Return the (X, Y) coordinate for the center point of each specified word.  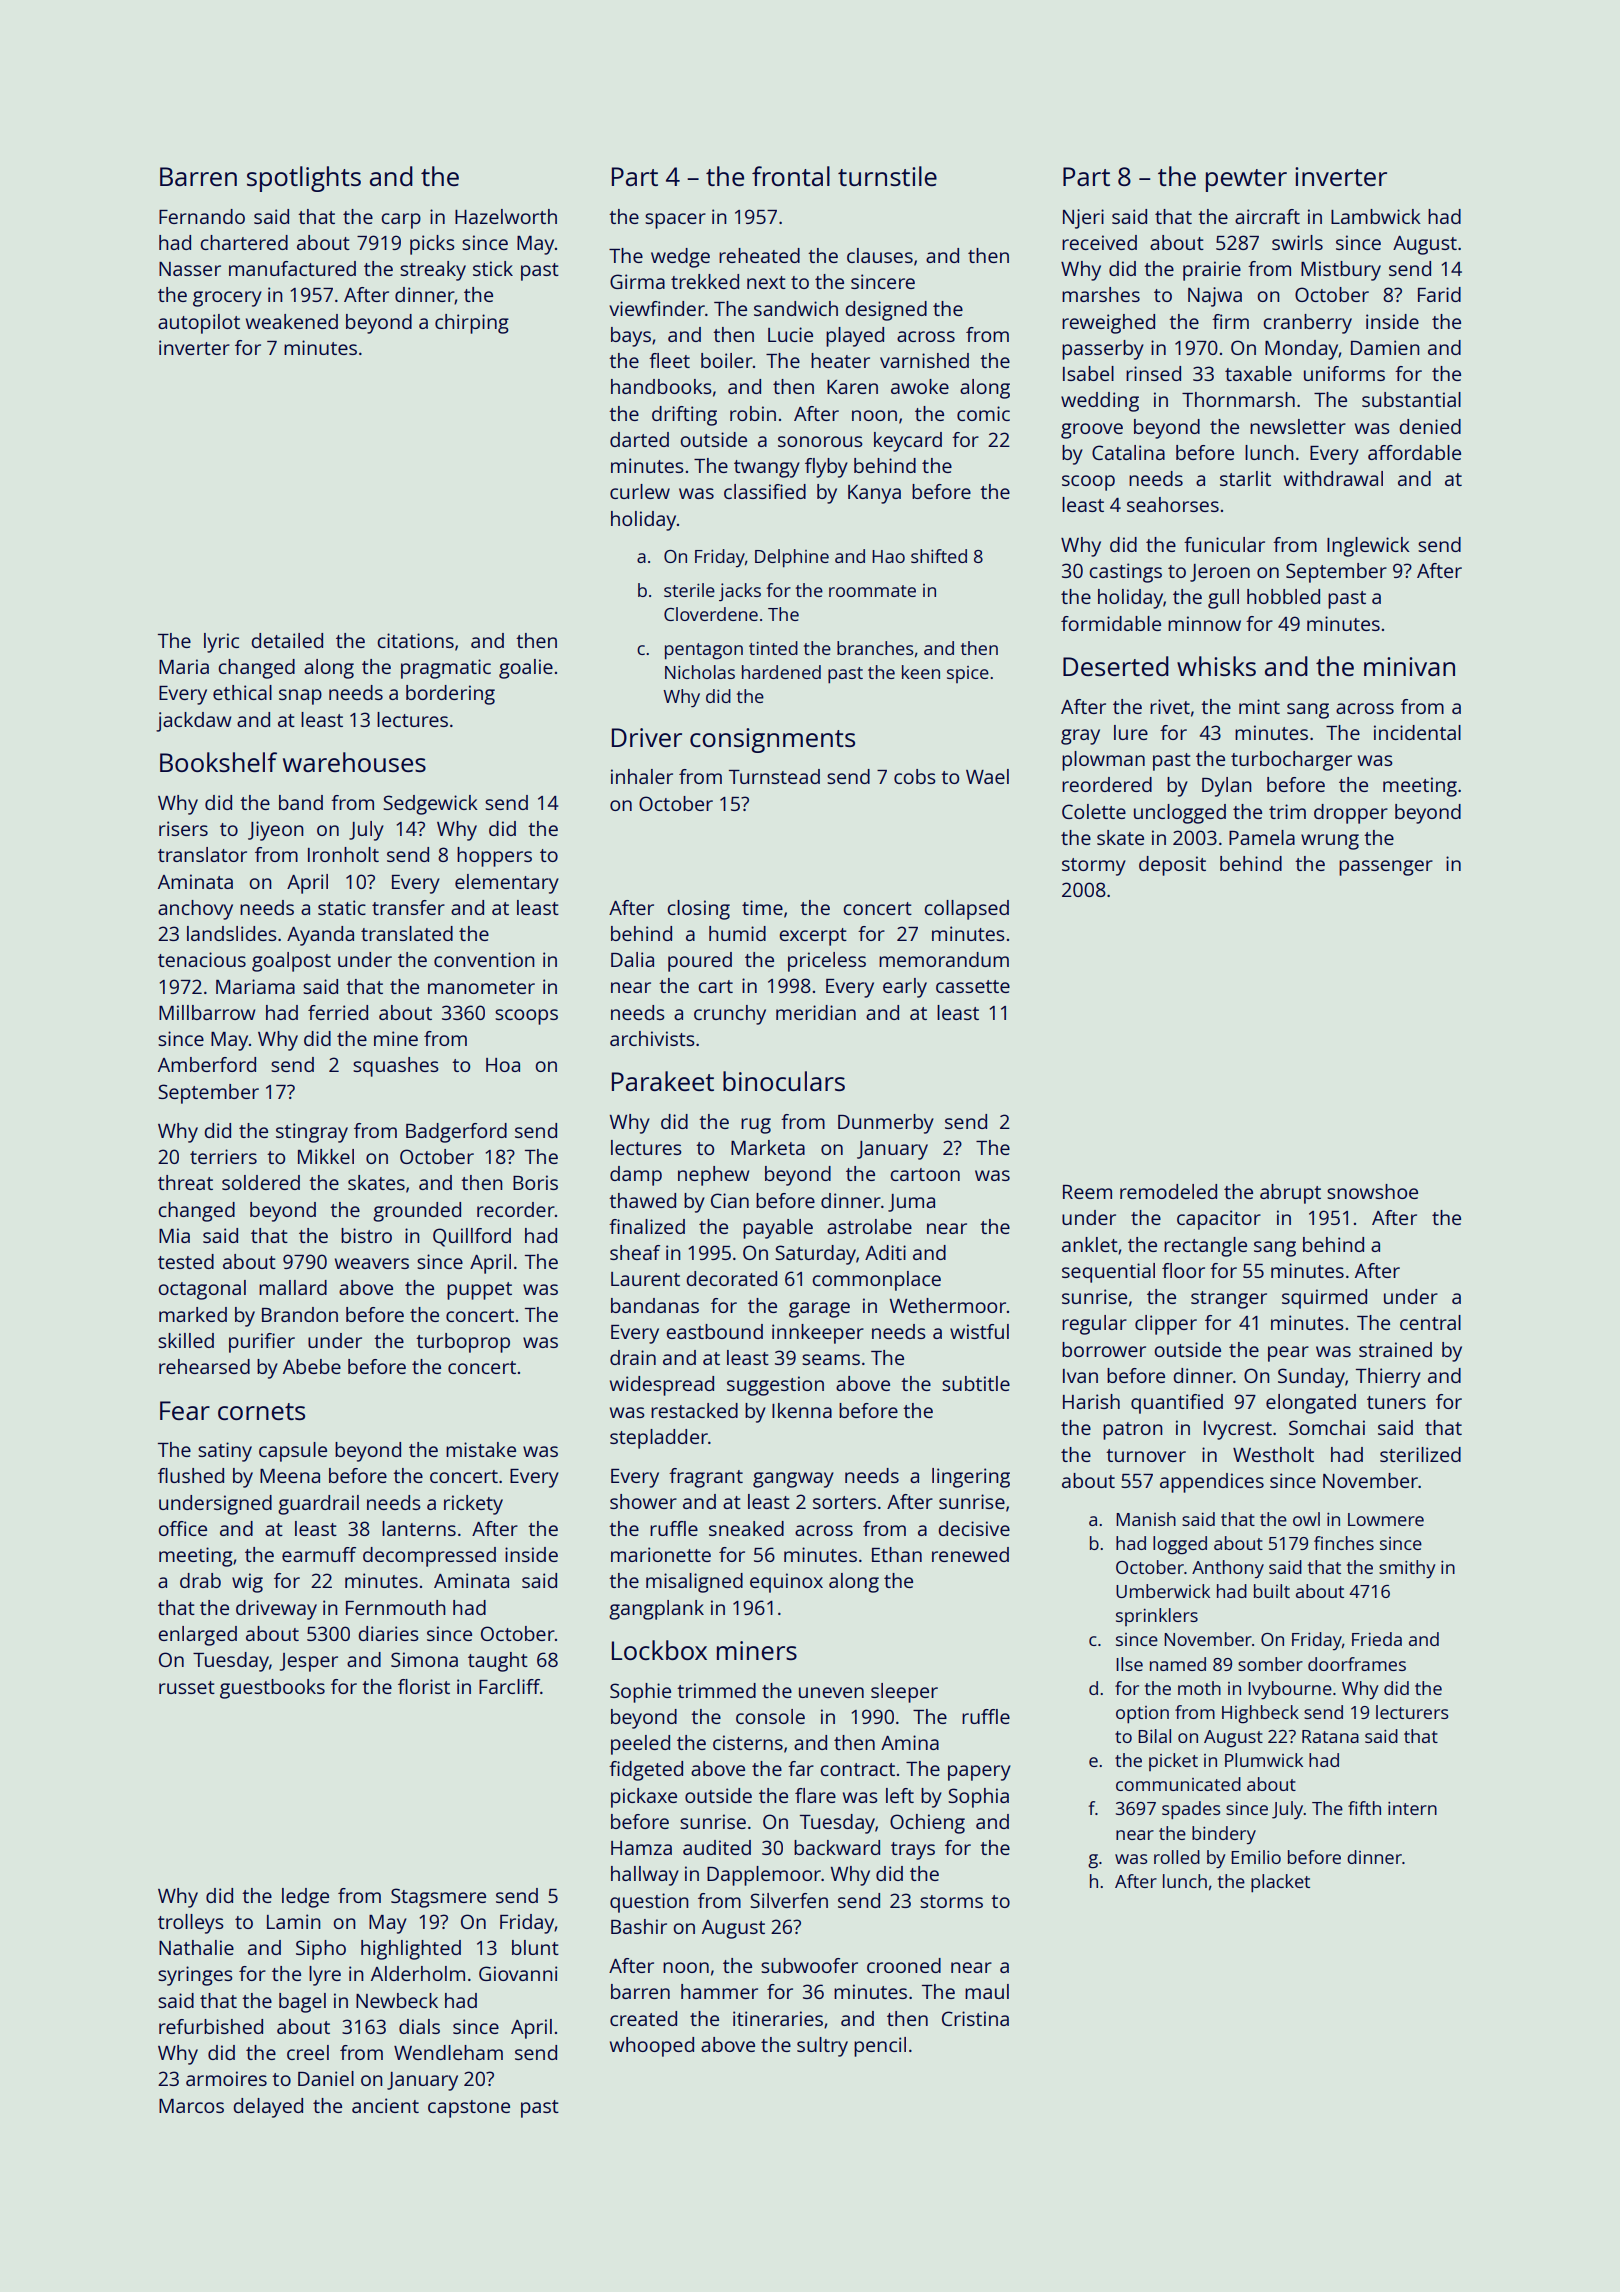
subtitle (976, 1383)
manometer (481, 987)
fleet (669, 360)
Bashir (639, 1926)
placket (1280, 1883)
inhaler (642, 776)
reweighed (1108, 324)
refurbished (211, 2026)
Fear (185, 1410)
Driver (647, 737)
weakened (292, 321)
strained (1395, 1349)
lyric (221, 643)
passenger (1386, 868)
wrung (1330, 842)
